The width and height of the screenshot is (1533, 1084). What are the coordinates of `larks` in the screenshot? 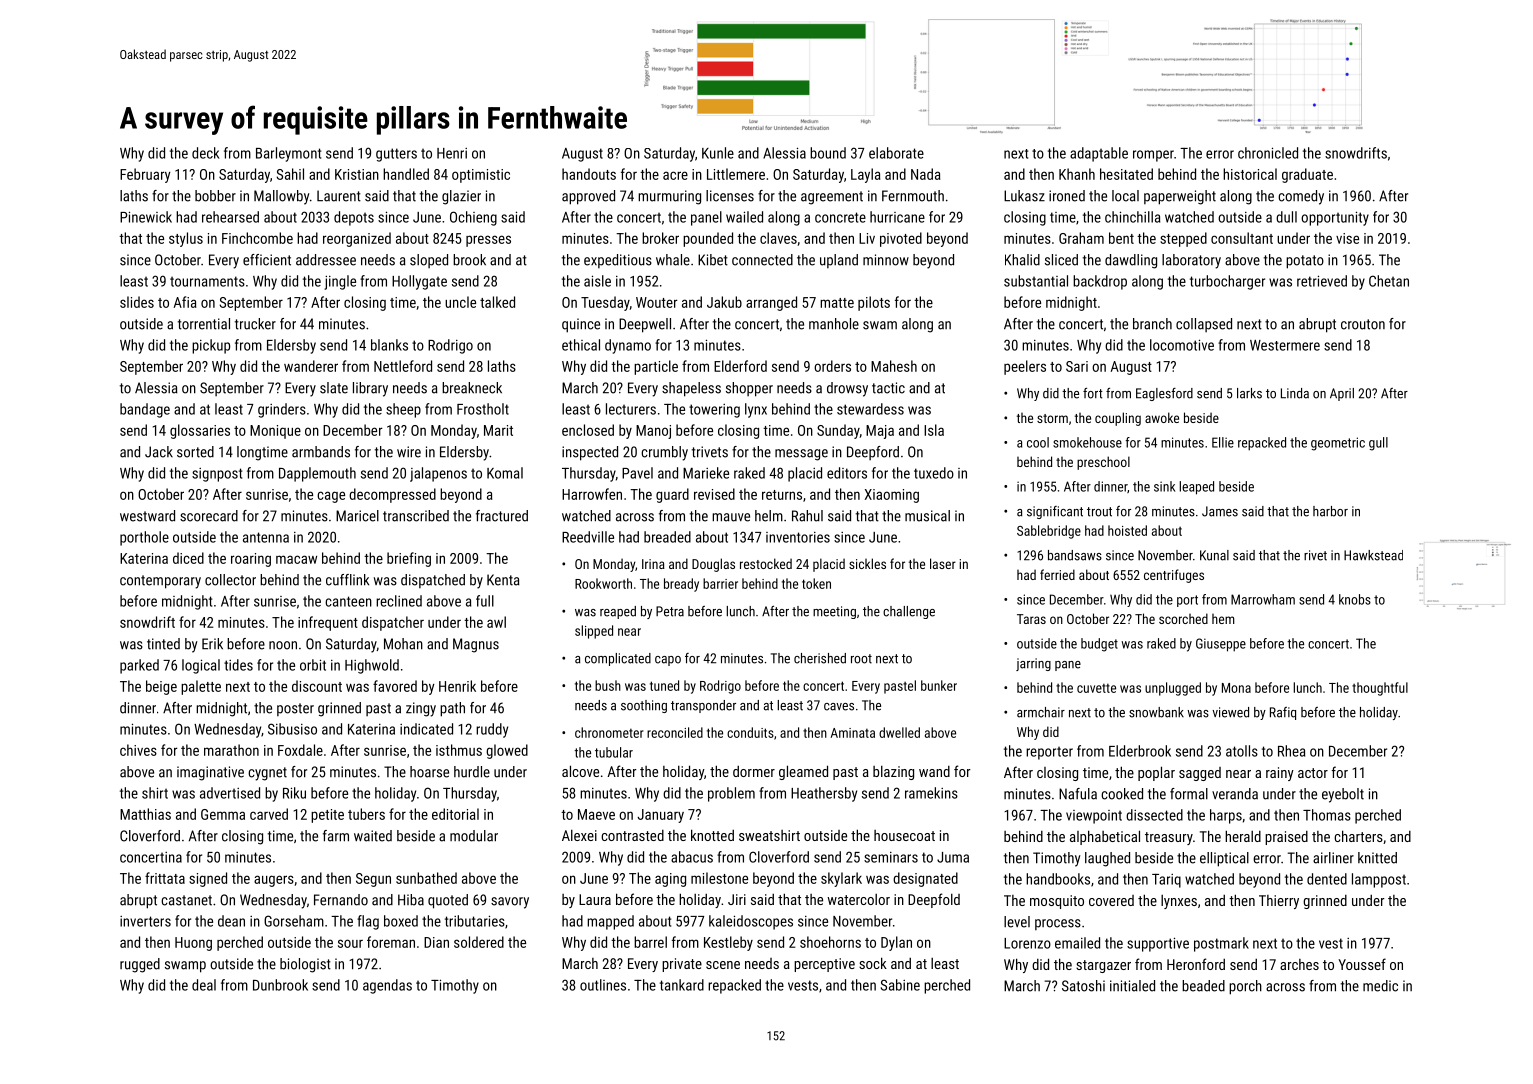 It's located at (1249, 393).
